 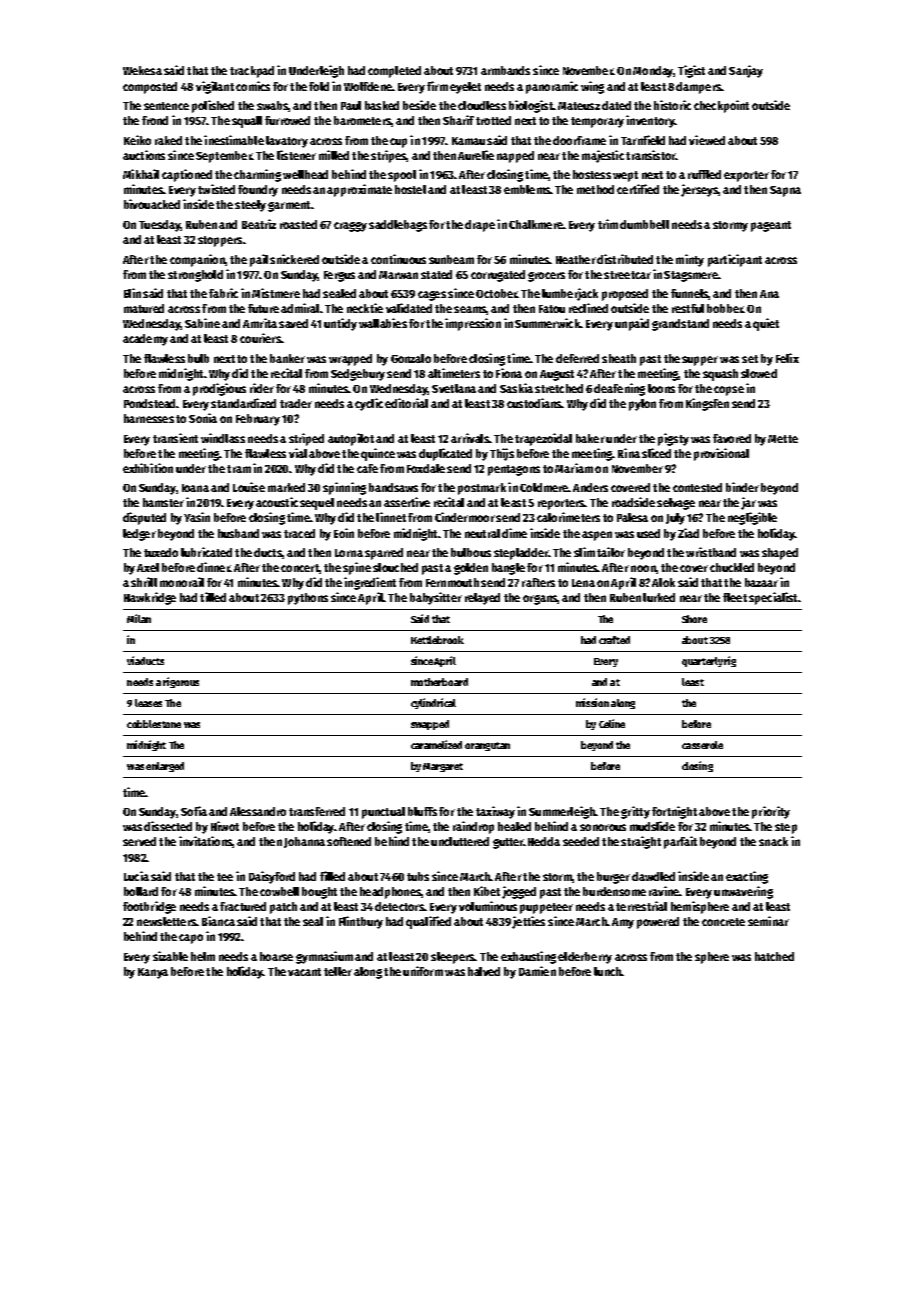 I want to click on snack, so click(x=773, y=841).
